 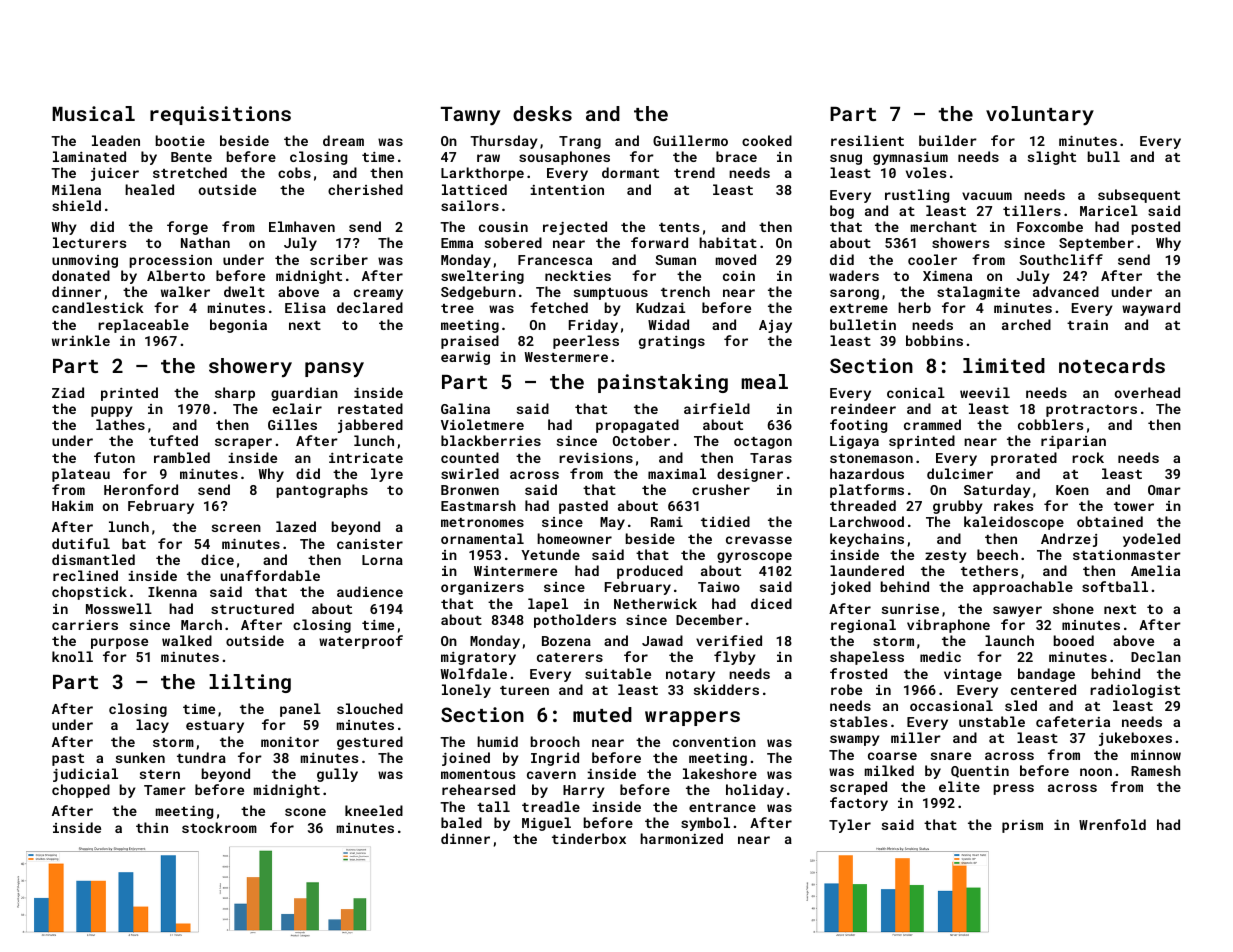 I want to click on requisitions, so click(x=220, y=115).
